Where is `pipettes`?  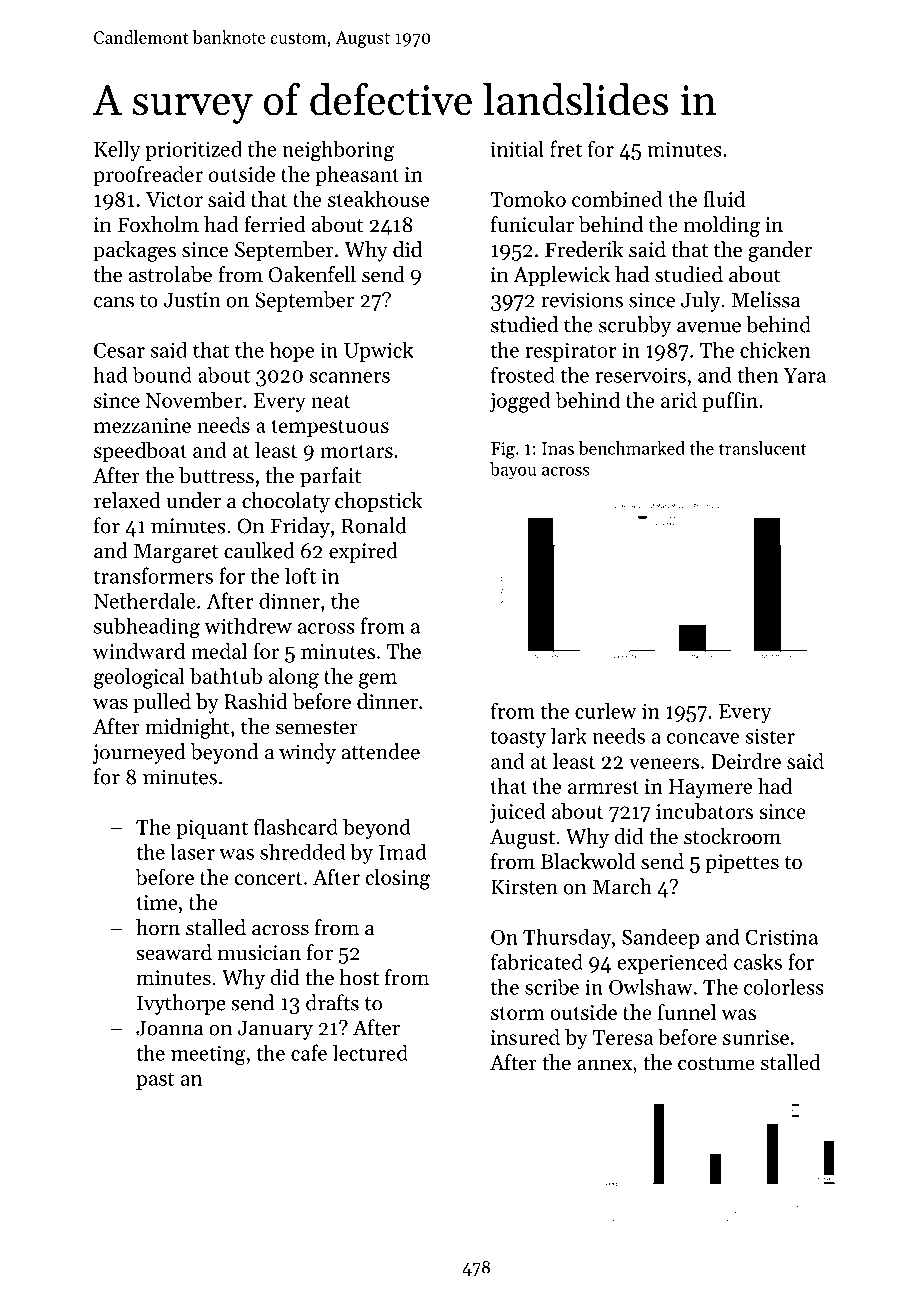 pipettes is located at coordinates (742, 864).
